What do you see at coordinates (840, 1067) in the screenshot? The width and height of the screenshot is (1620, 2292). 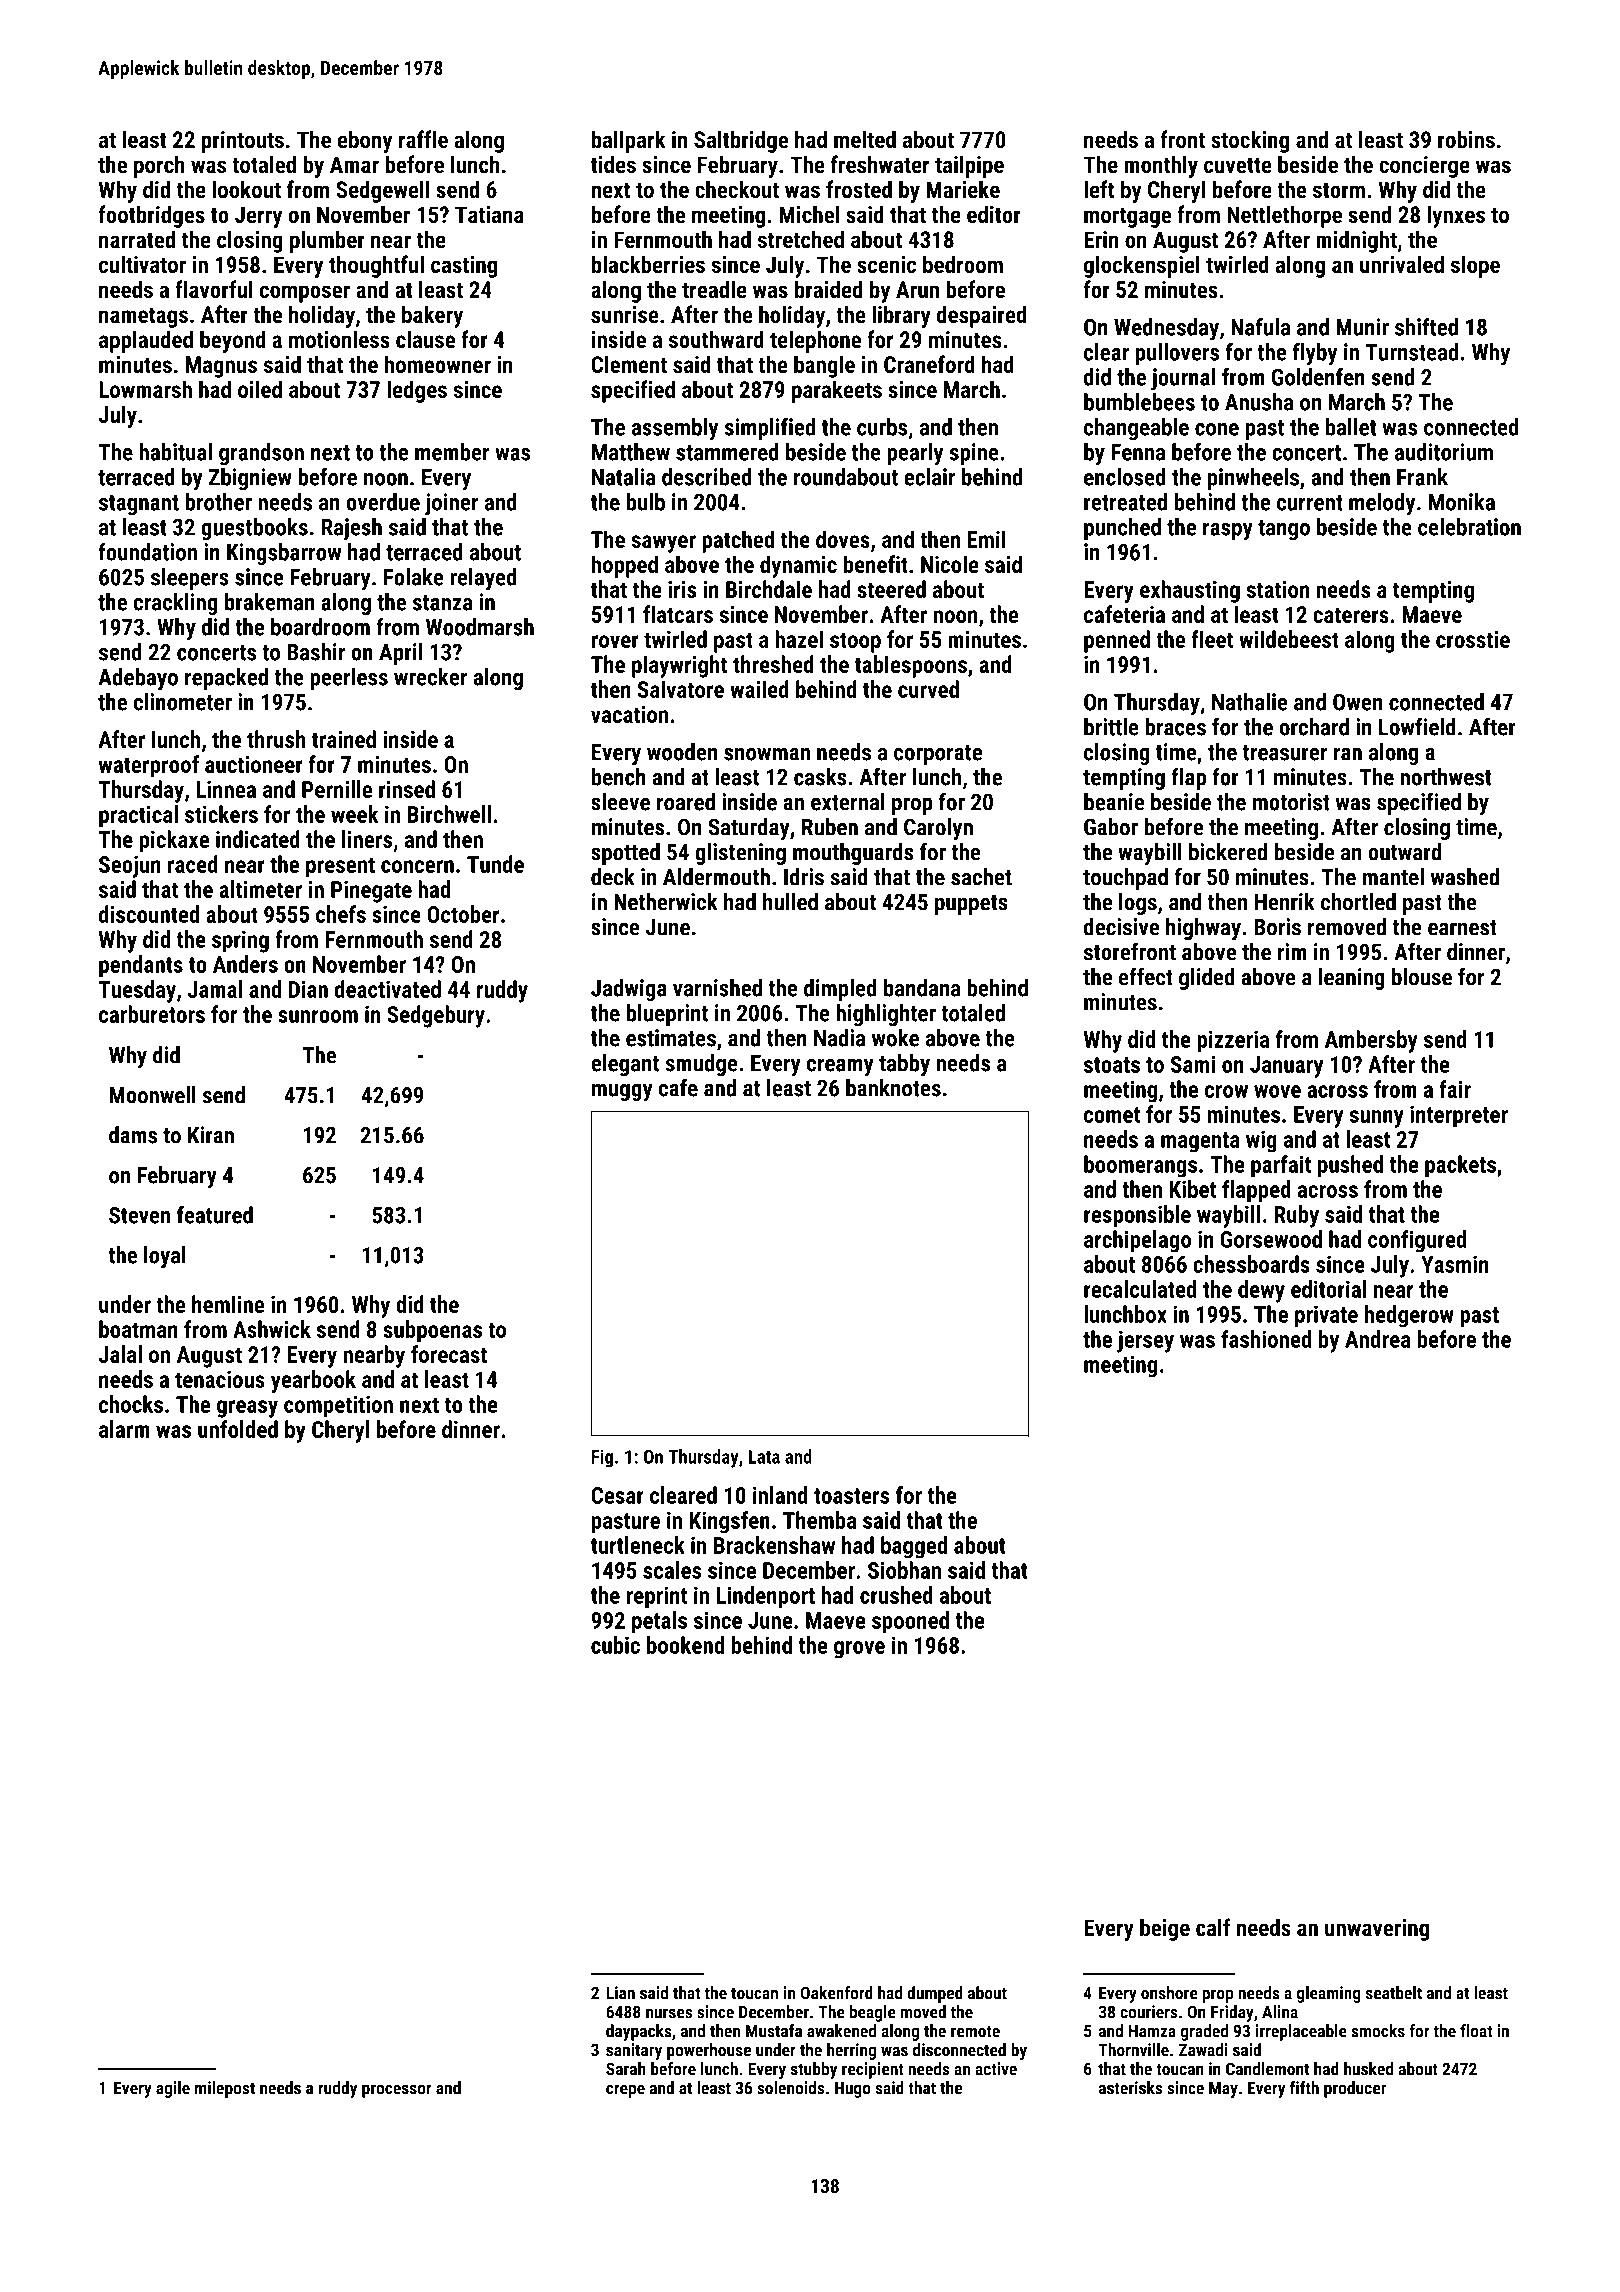 I see `creamy` at bounding box center [840, 1067].
